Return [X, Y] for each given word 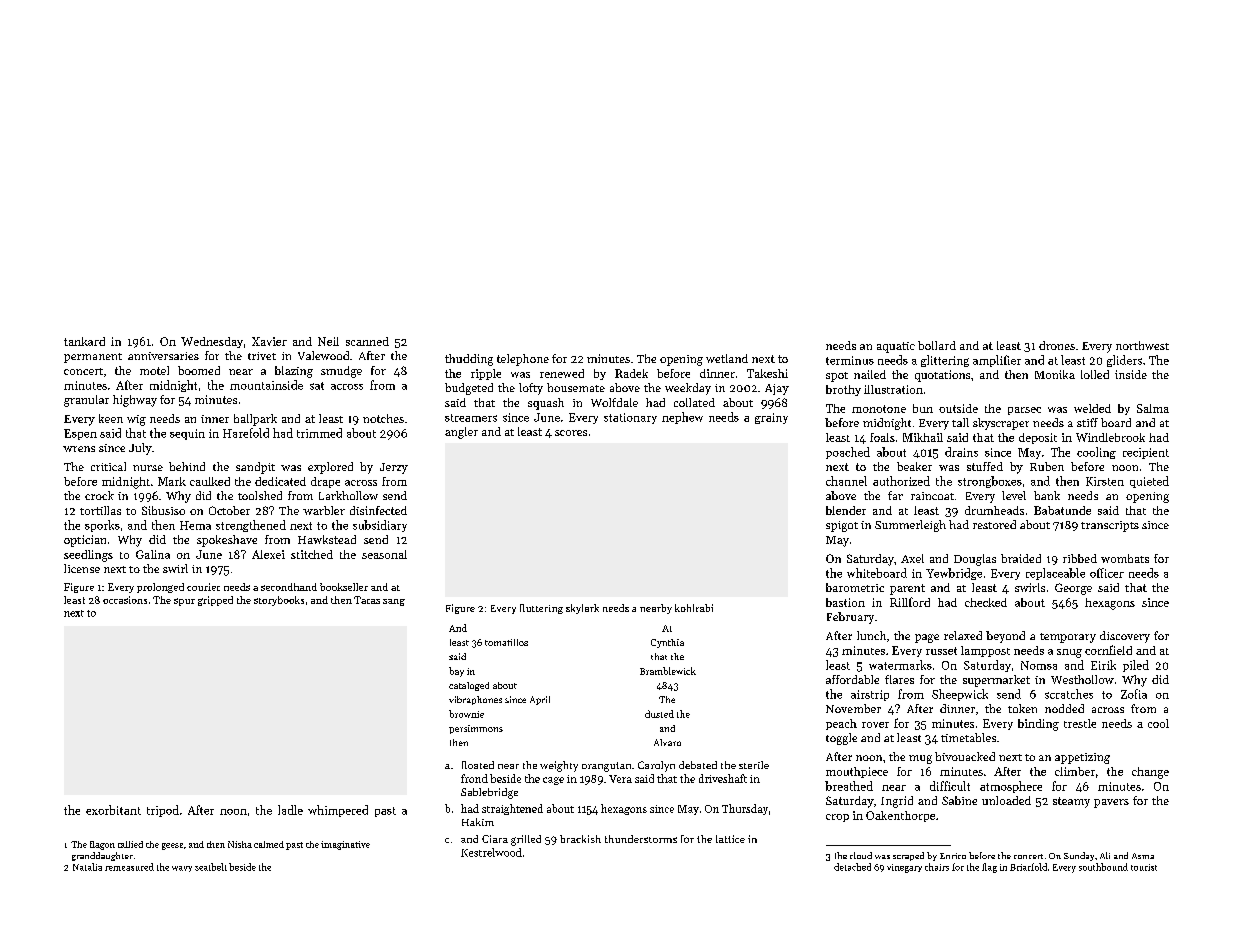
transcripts [1110, 526]
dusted [659, 714]
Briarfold [1028, 867]
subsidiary [380, 526]
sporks [102, 526]
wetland [727, 358]
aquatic [896, 347]
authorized [901, 481]
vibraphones [475, 700]
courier [203, 587]
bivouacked [965, 756]
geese [172, 846]
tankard [84, 341]
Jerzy [394, 468]
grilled [526, 840]
